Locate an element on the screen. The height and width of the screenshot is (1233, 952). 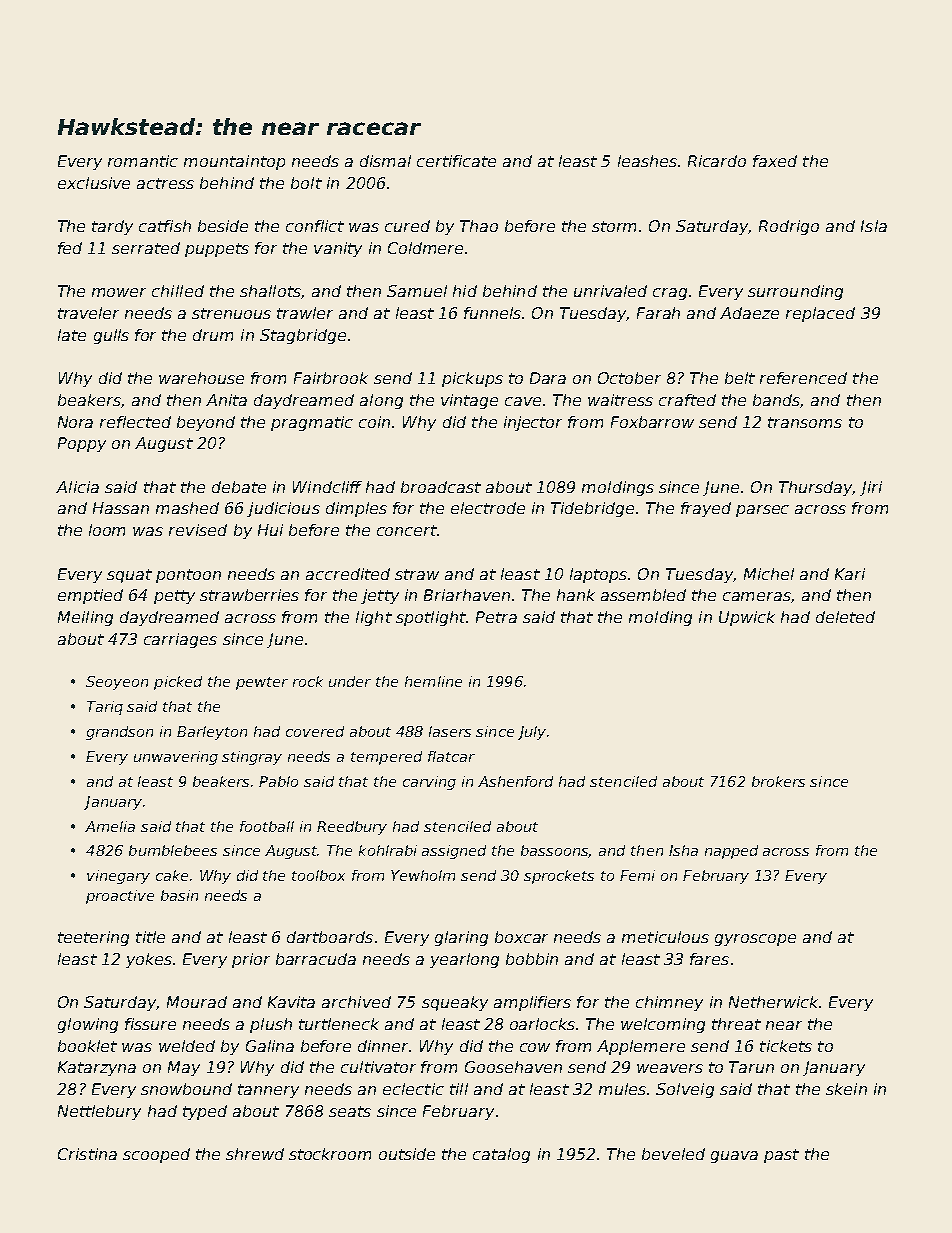
bassoons is located at coordinates (555, 851).
